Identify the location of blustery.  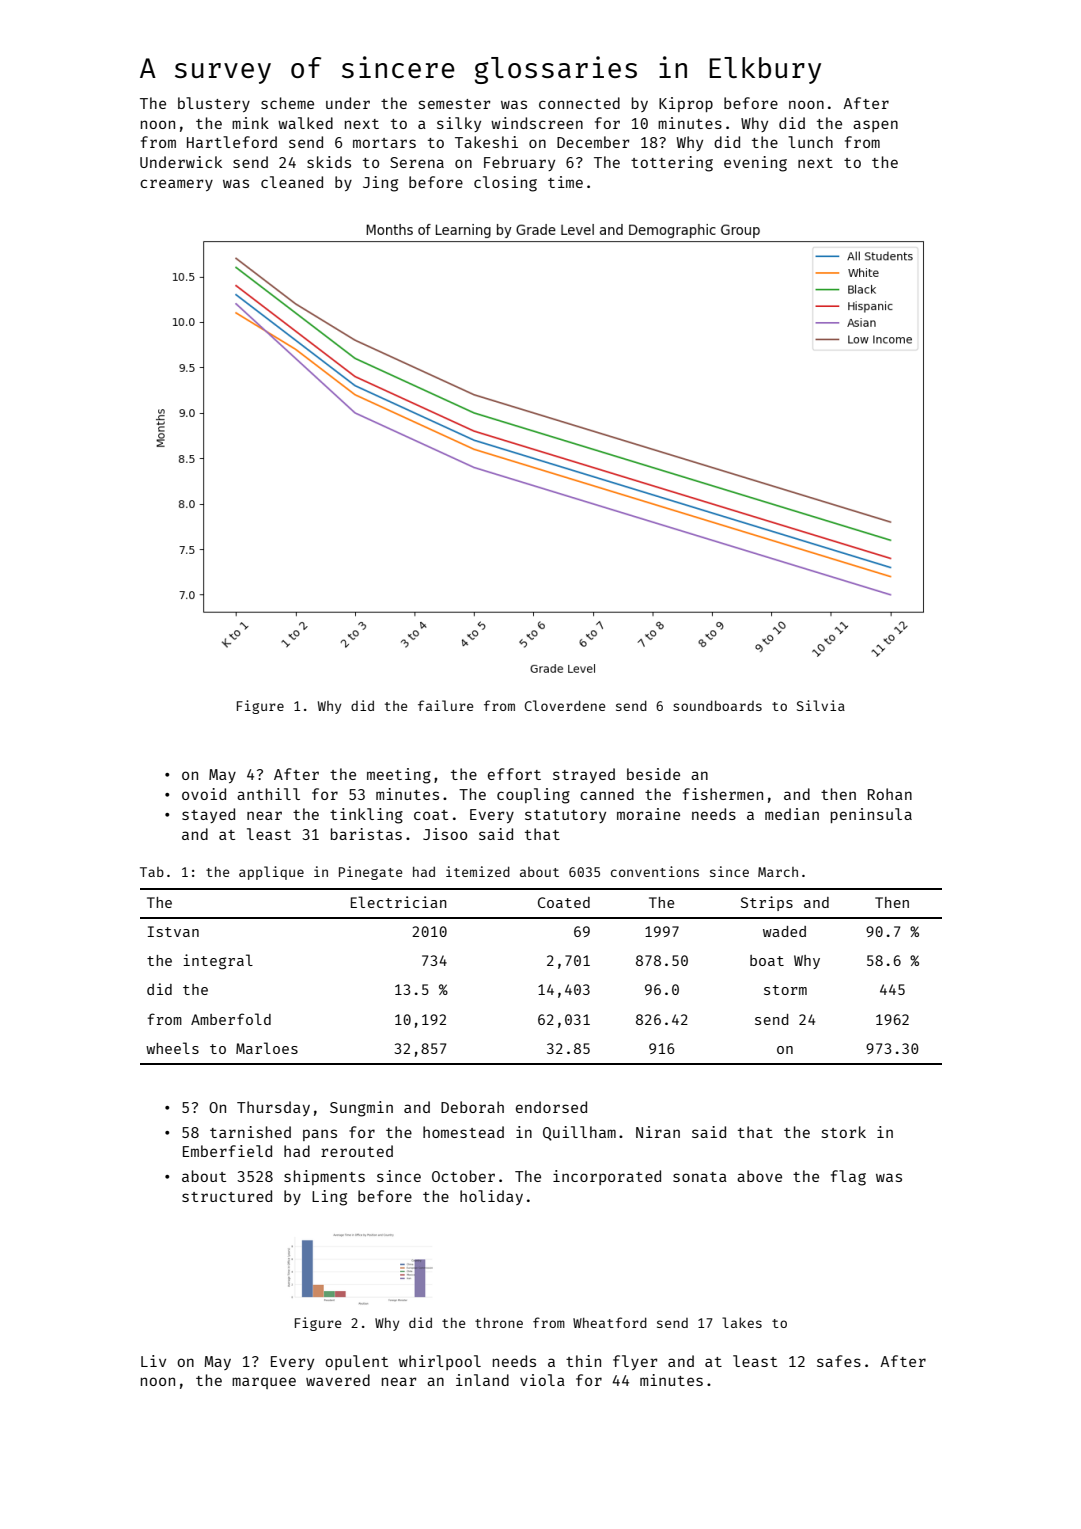
(214, 104).
